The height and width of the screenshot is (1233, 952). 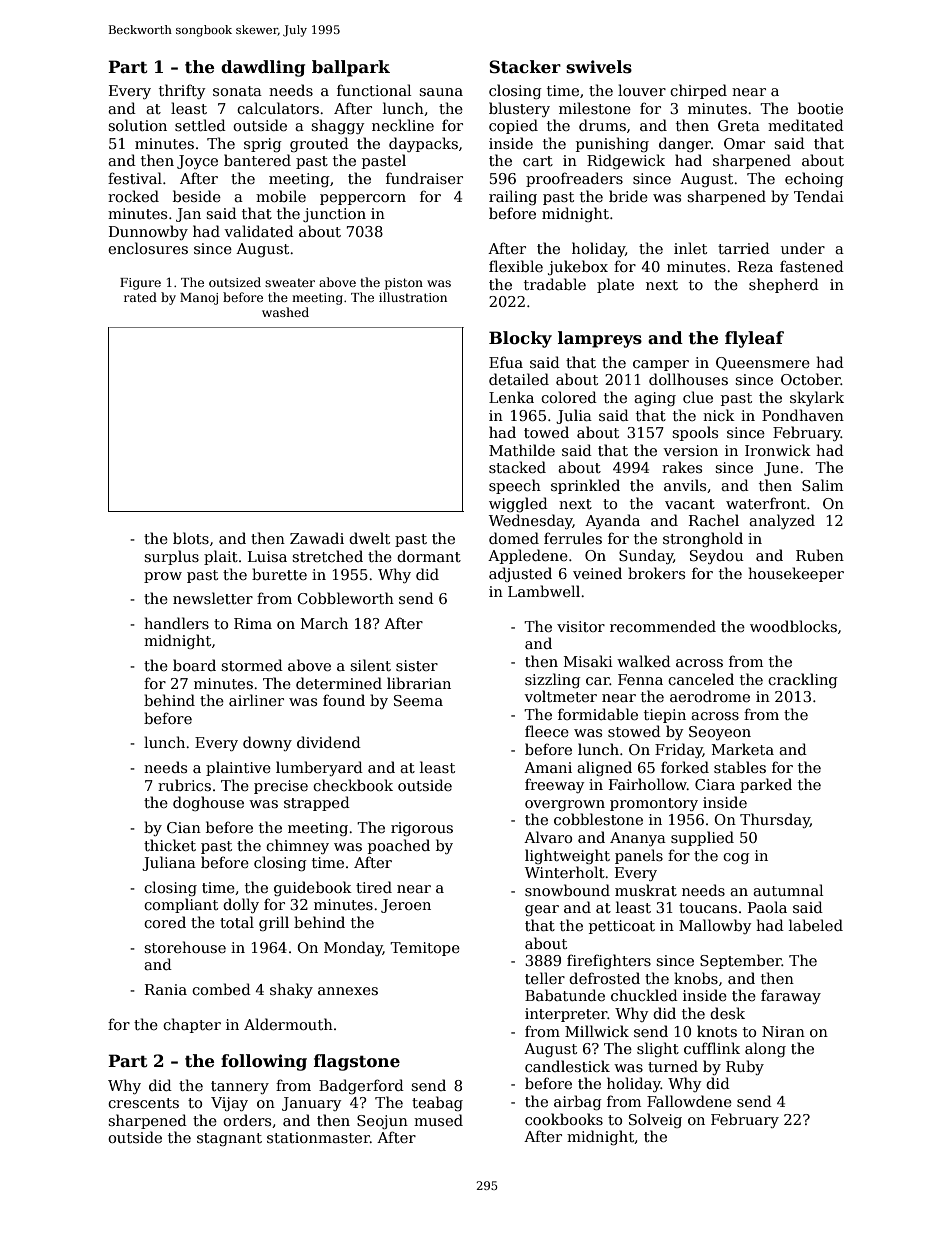 I want to click on danger, so click(x=685, y=144).
